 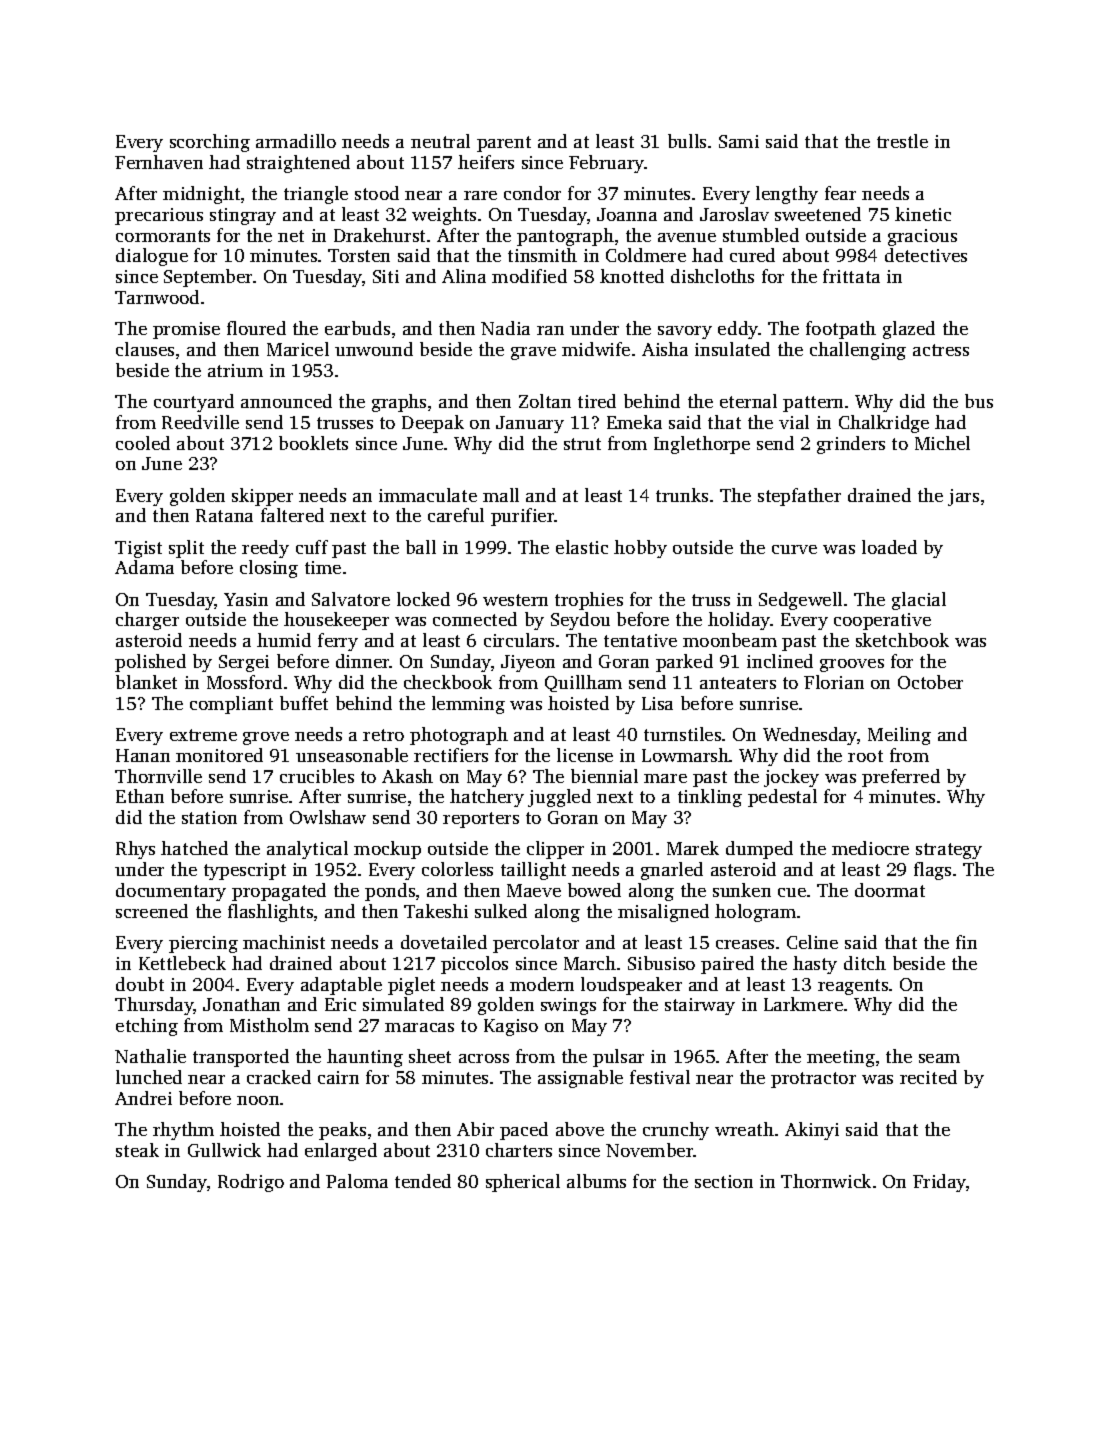 What do you see at coordinates (565, 237) in the screenshot?
I see `pantograph` at bounding box center [565, 237].
